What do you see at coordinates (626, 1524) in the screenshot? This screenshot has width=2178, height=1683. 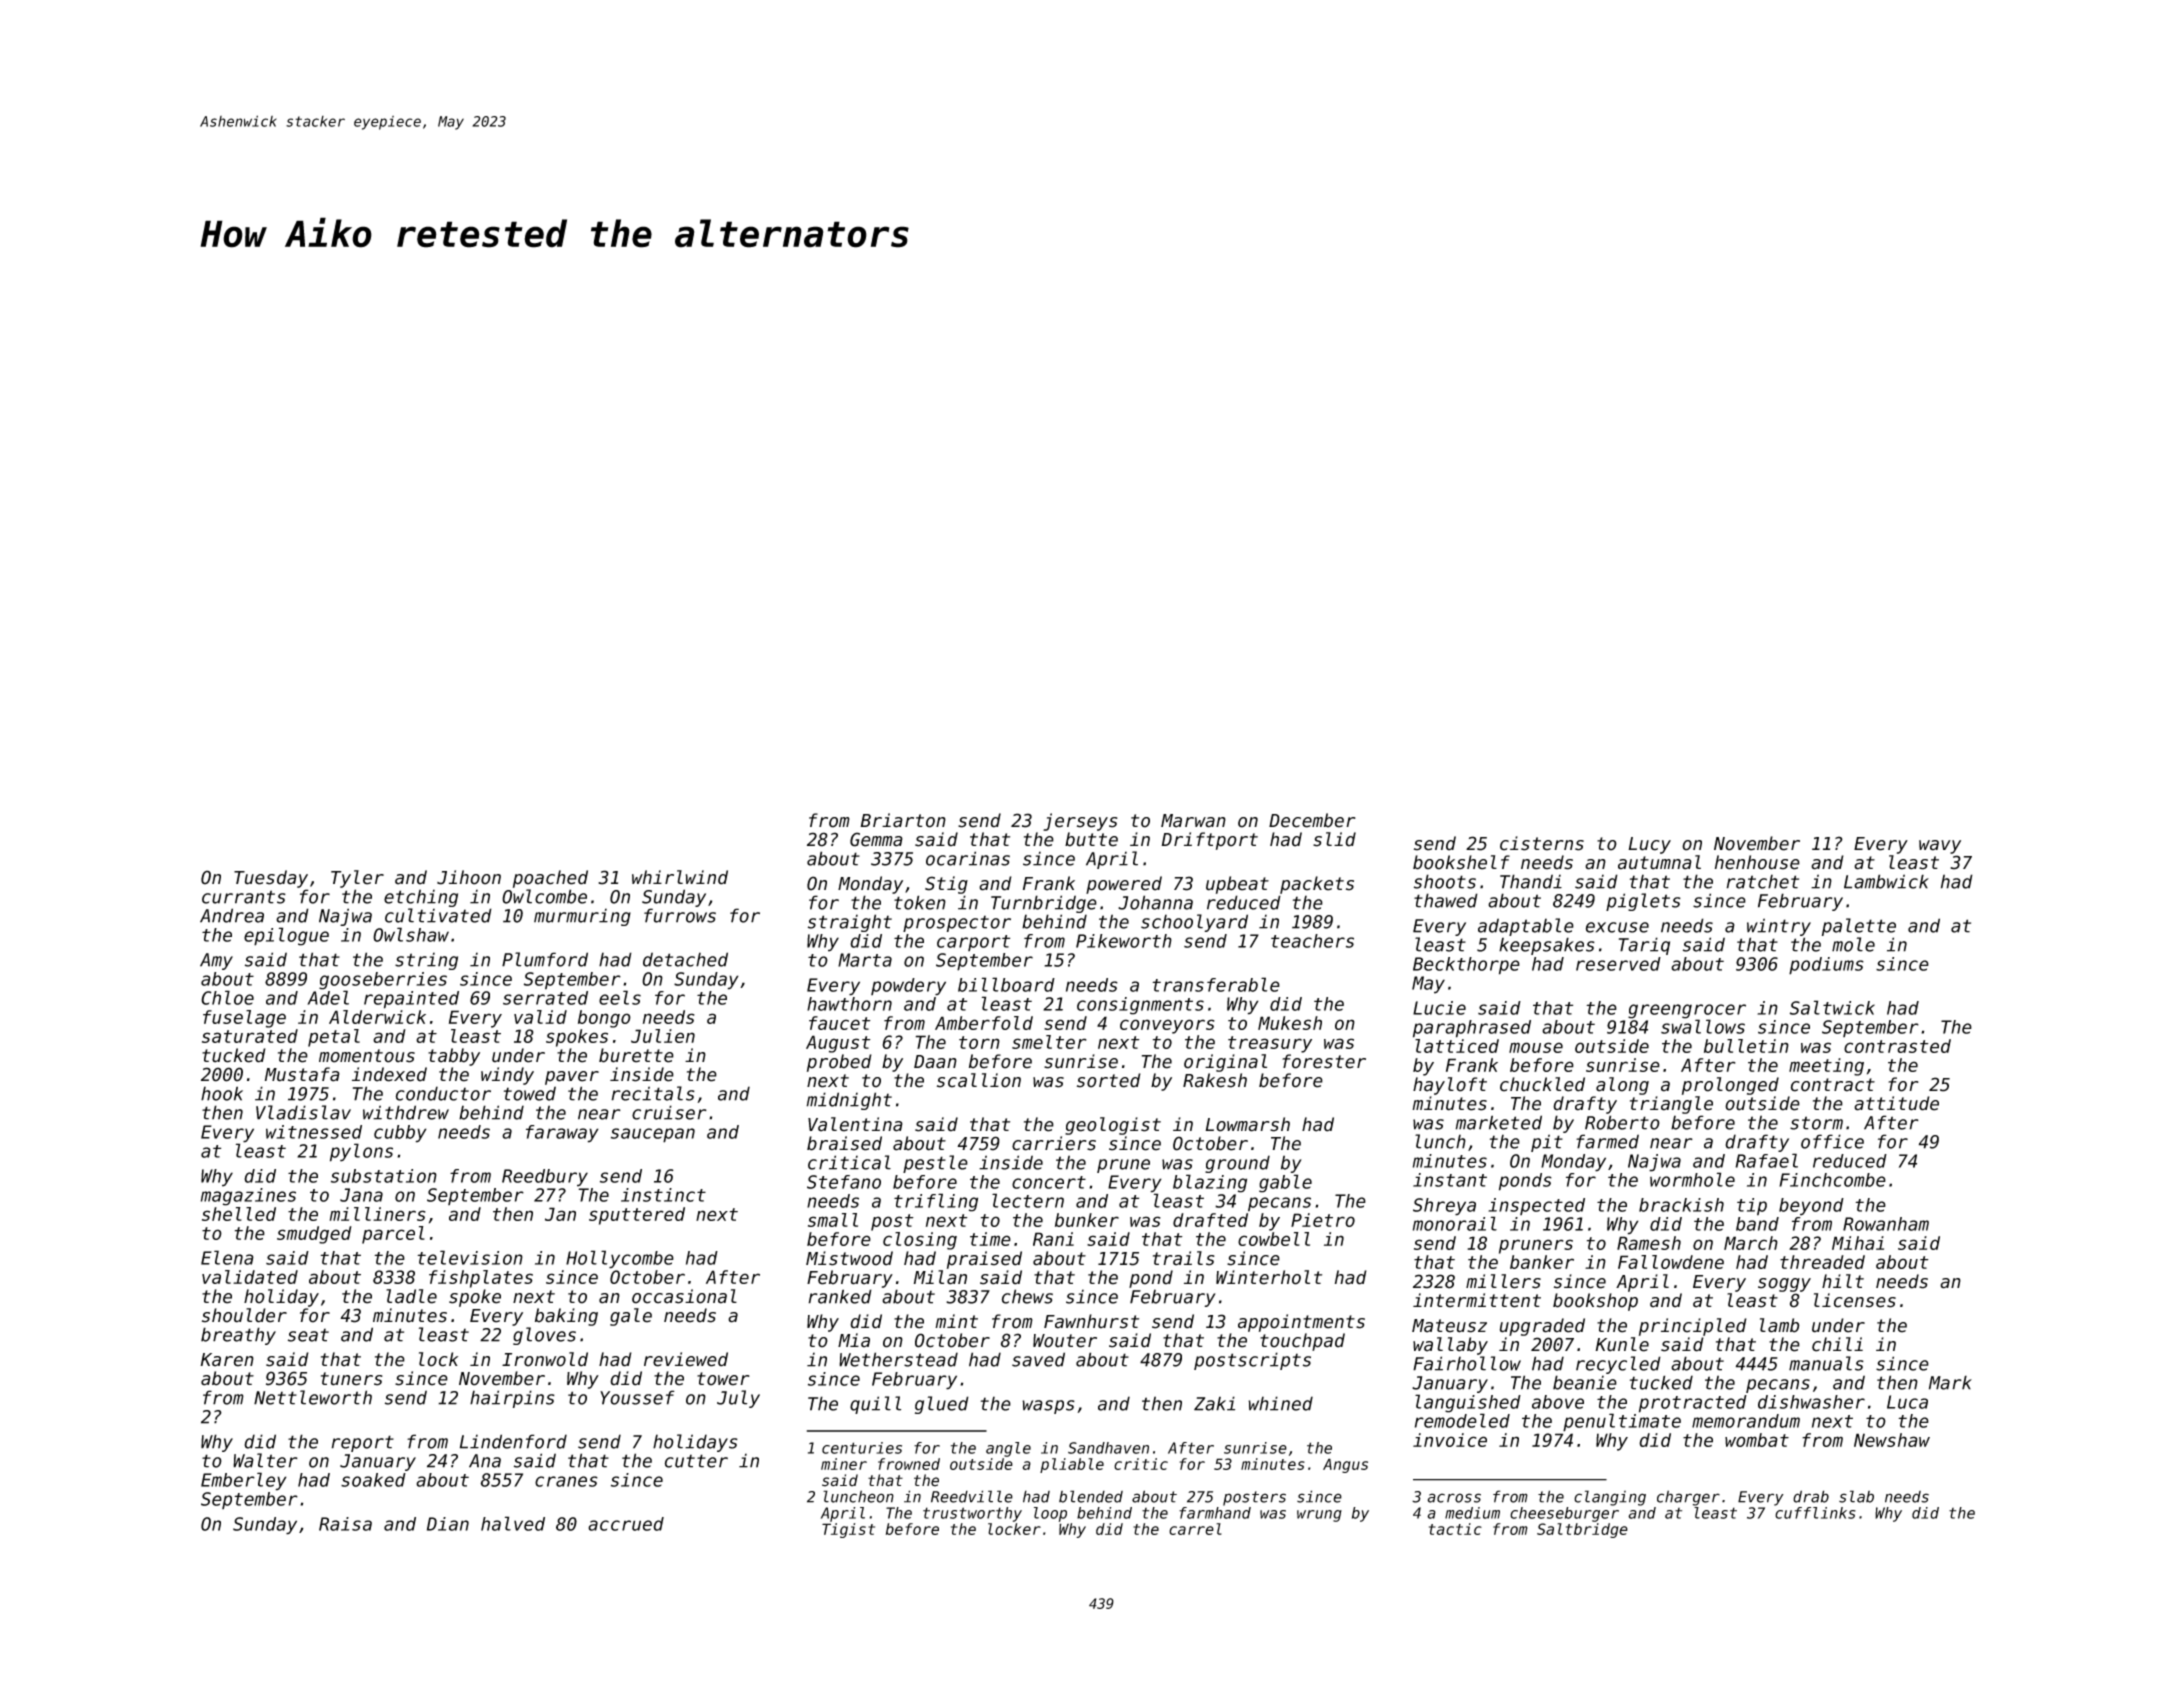 I see `accrued` at bounding box center [626, 1524].
